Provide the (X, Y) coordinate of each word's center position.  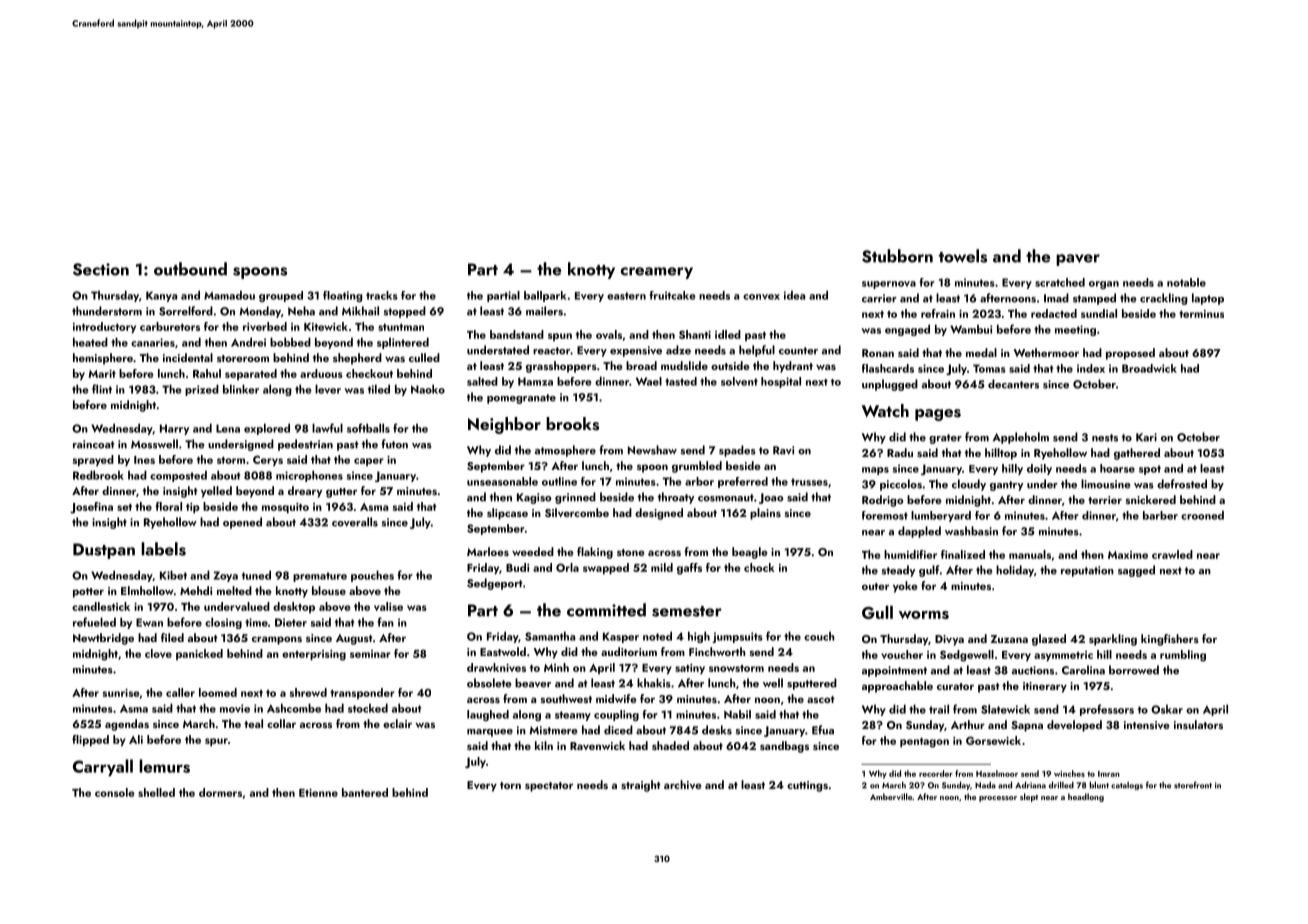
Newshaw (652, 450)
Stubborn (897, 256)
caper (369, 462)
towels (963, 256)
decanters (1013, 384)
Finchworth (717, 651)
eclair (397, 723)
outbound (190, 269)
